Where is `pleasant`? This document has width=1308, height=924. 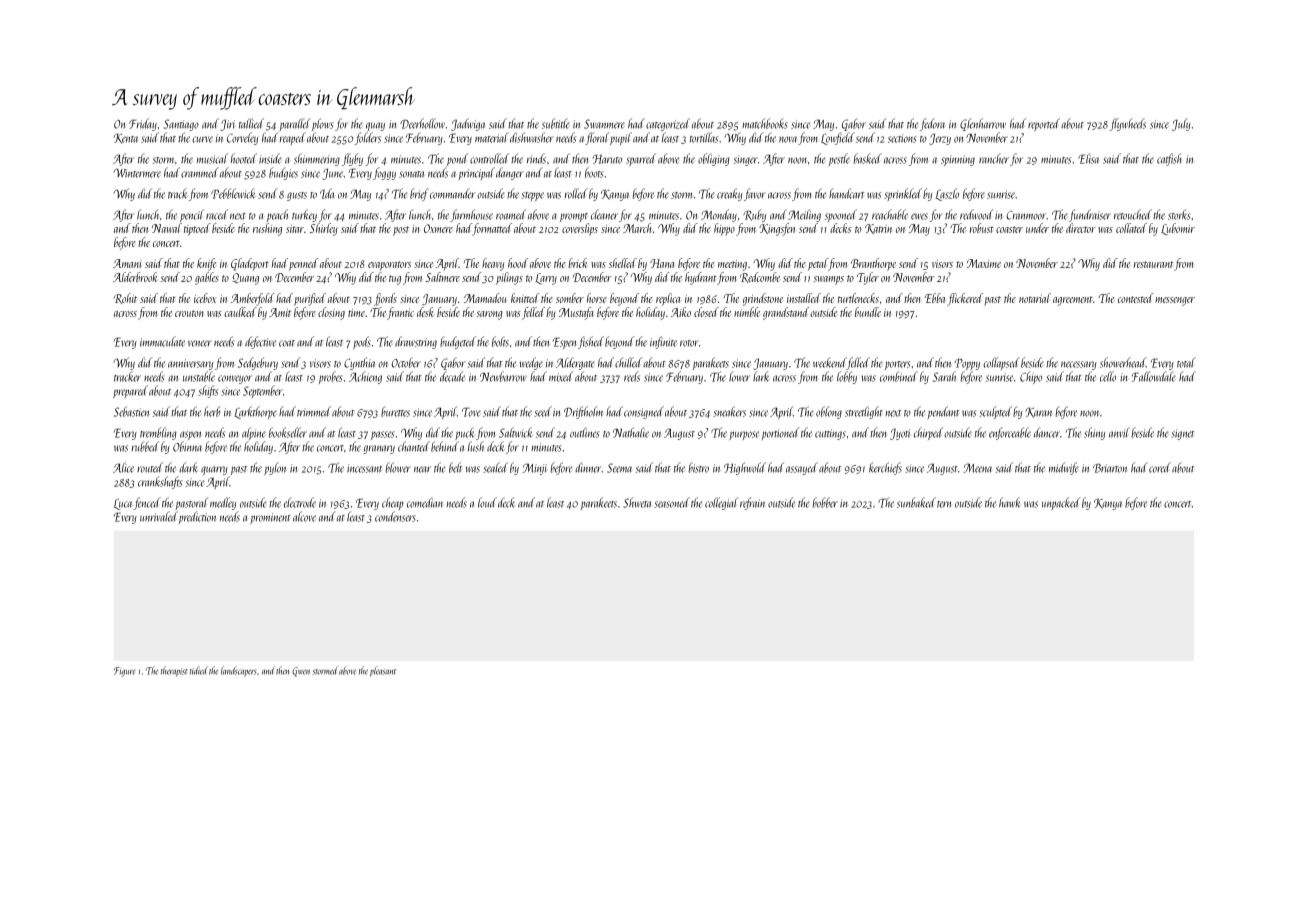 pleasant is located at coordinates (383, 671).
